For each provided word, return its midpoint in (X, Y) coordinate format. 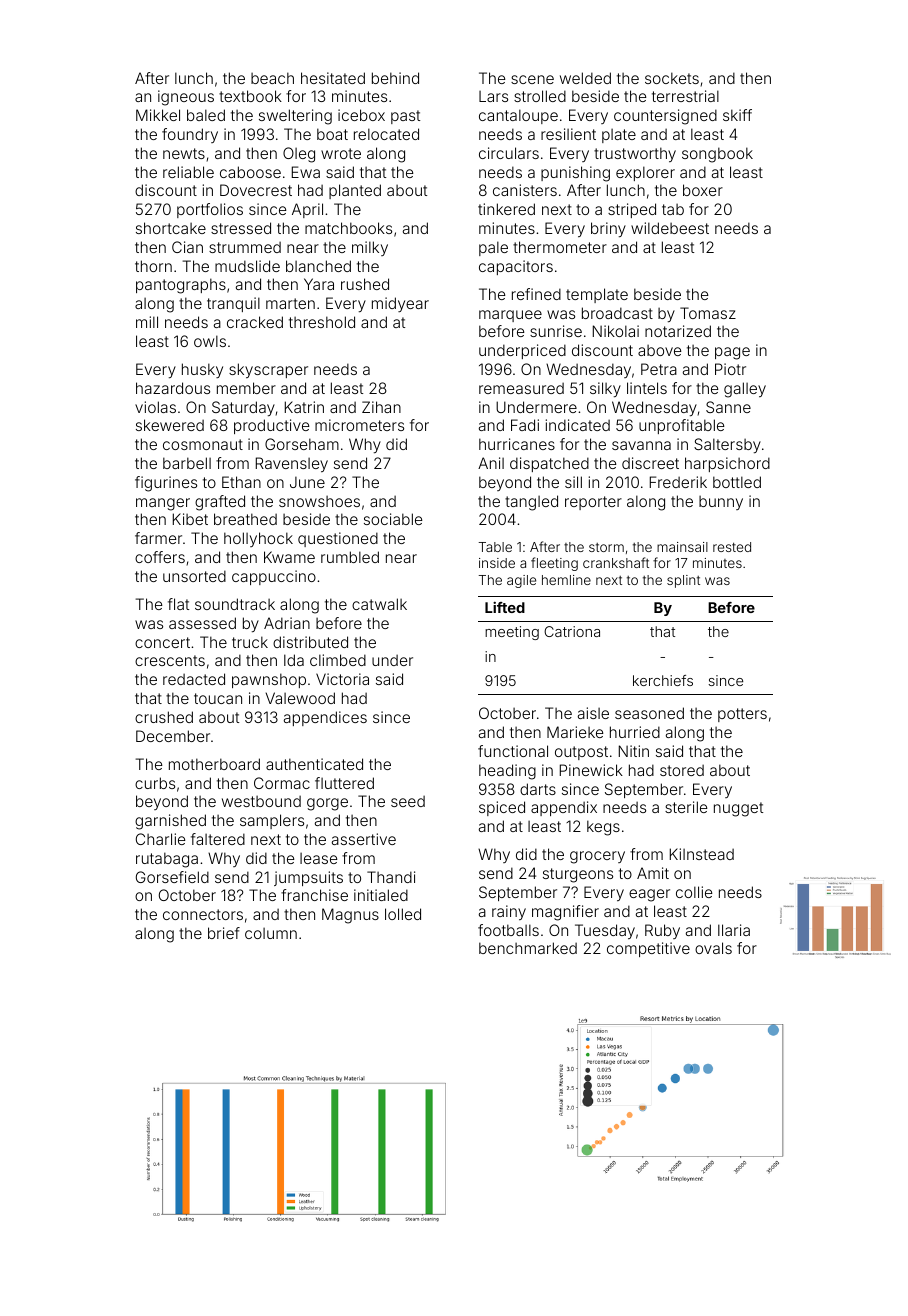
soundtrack (235, 604)
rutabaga (167, 860)
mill (147, 322)
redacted (194, 679)
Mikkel (158, 115)
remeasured (521, 388)
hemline (566, 580)
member (246, 388)
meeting (512, 633)
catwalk (379, 604)
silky (605, 389)
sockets (672, 78)
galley (745, 390)
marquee (510, 316)
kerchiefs (663, 680)
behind (395, 78)
